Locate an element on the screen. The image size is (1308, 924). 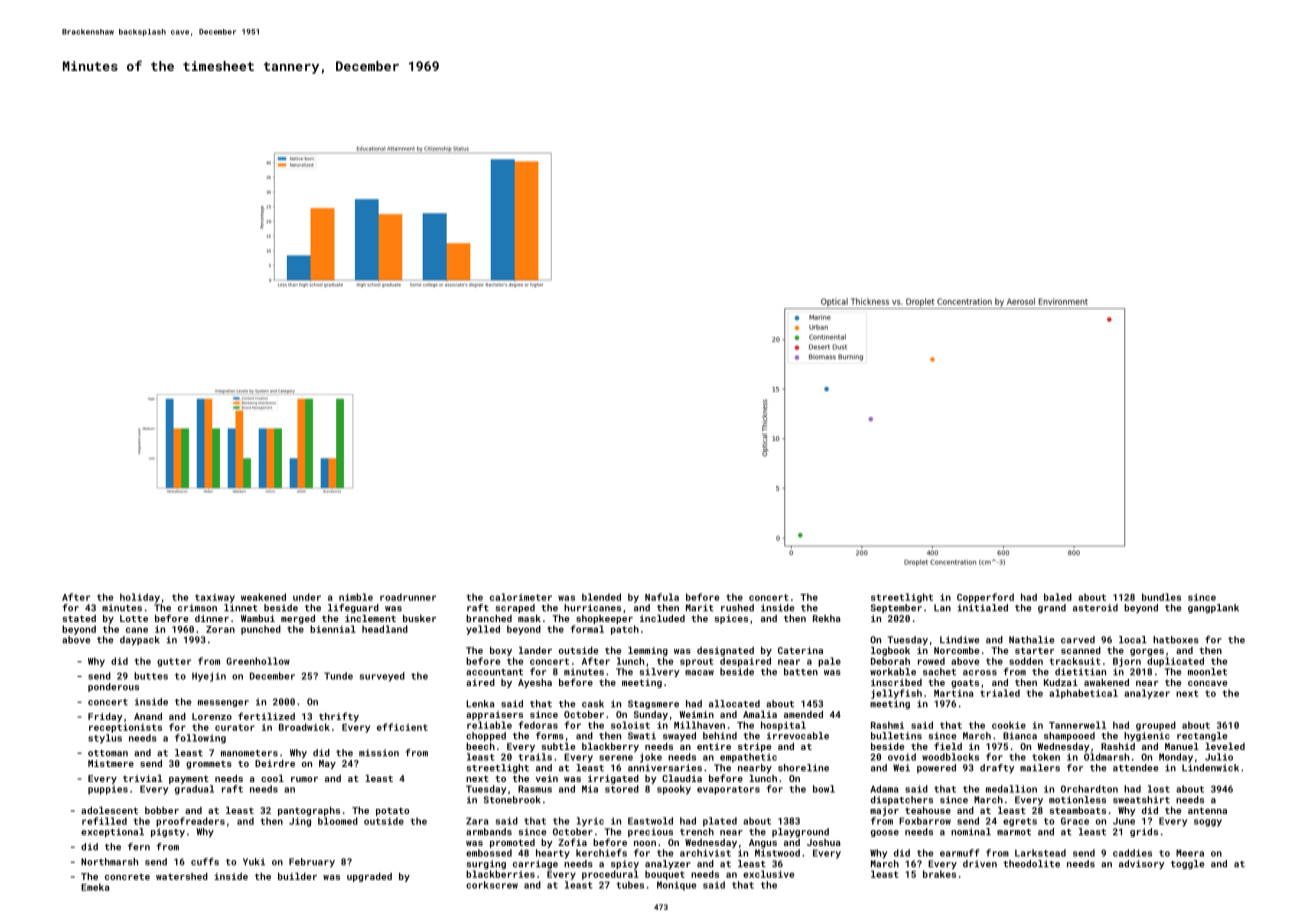
alphabetical is located at coordinates (1083, 694).
